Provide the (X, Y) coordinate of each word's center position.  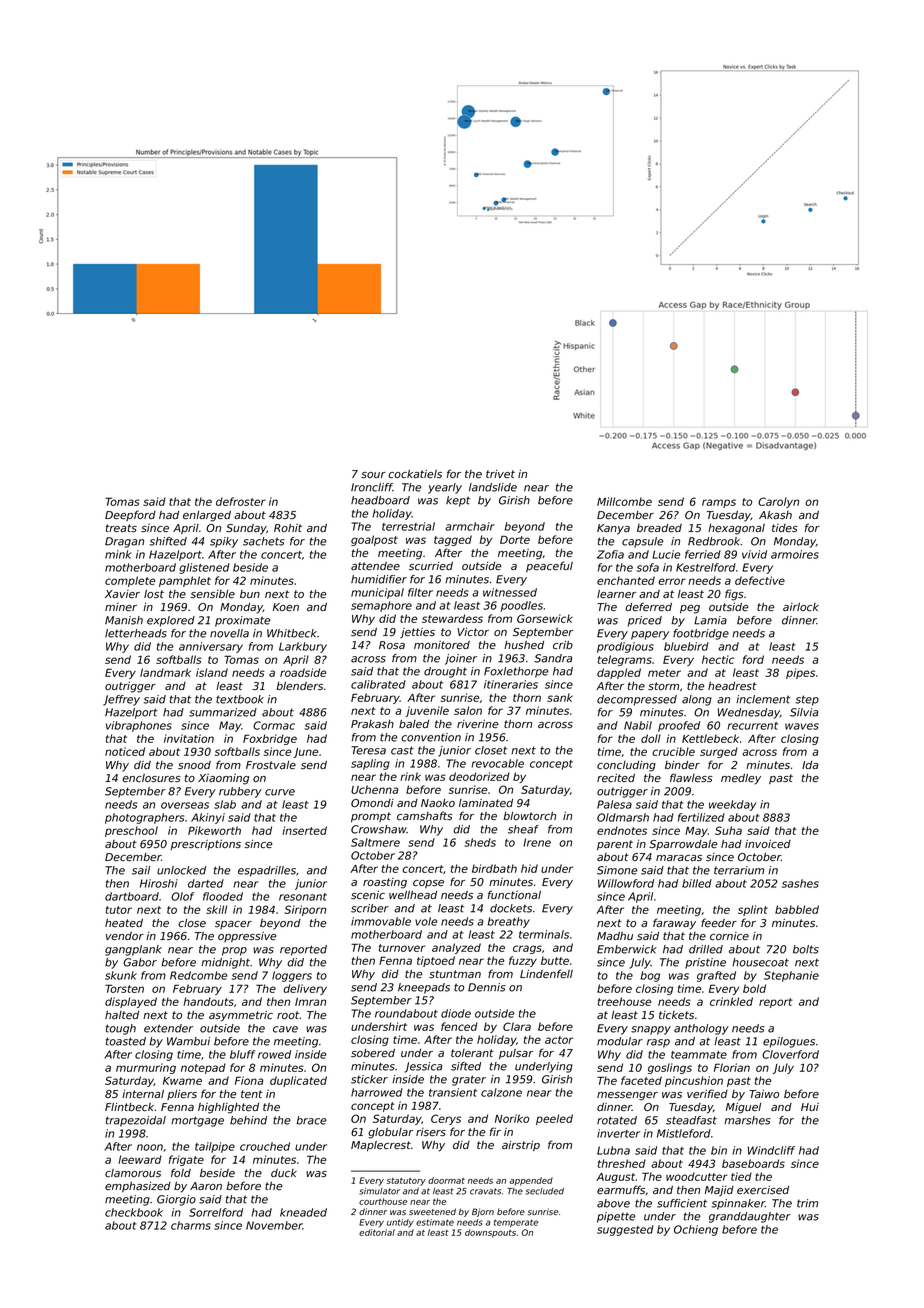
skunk (121, 975)
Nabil (638, 725)
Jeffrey (121, 700)
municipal (377, 593)
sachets (263, 541)
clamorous (133, 1173)
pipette (616, 1217)
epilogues (789, 1042)
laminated (486, 803)
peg (690, 609)
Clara (517, 1026)
